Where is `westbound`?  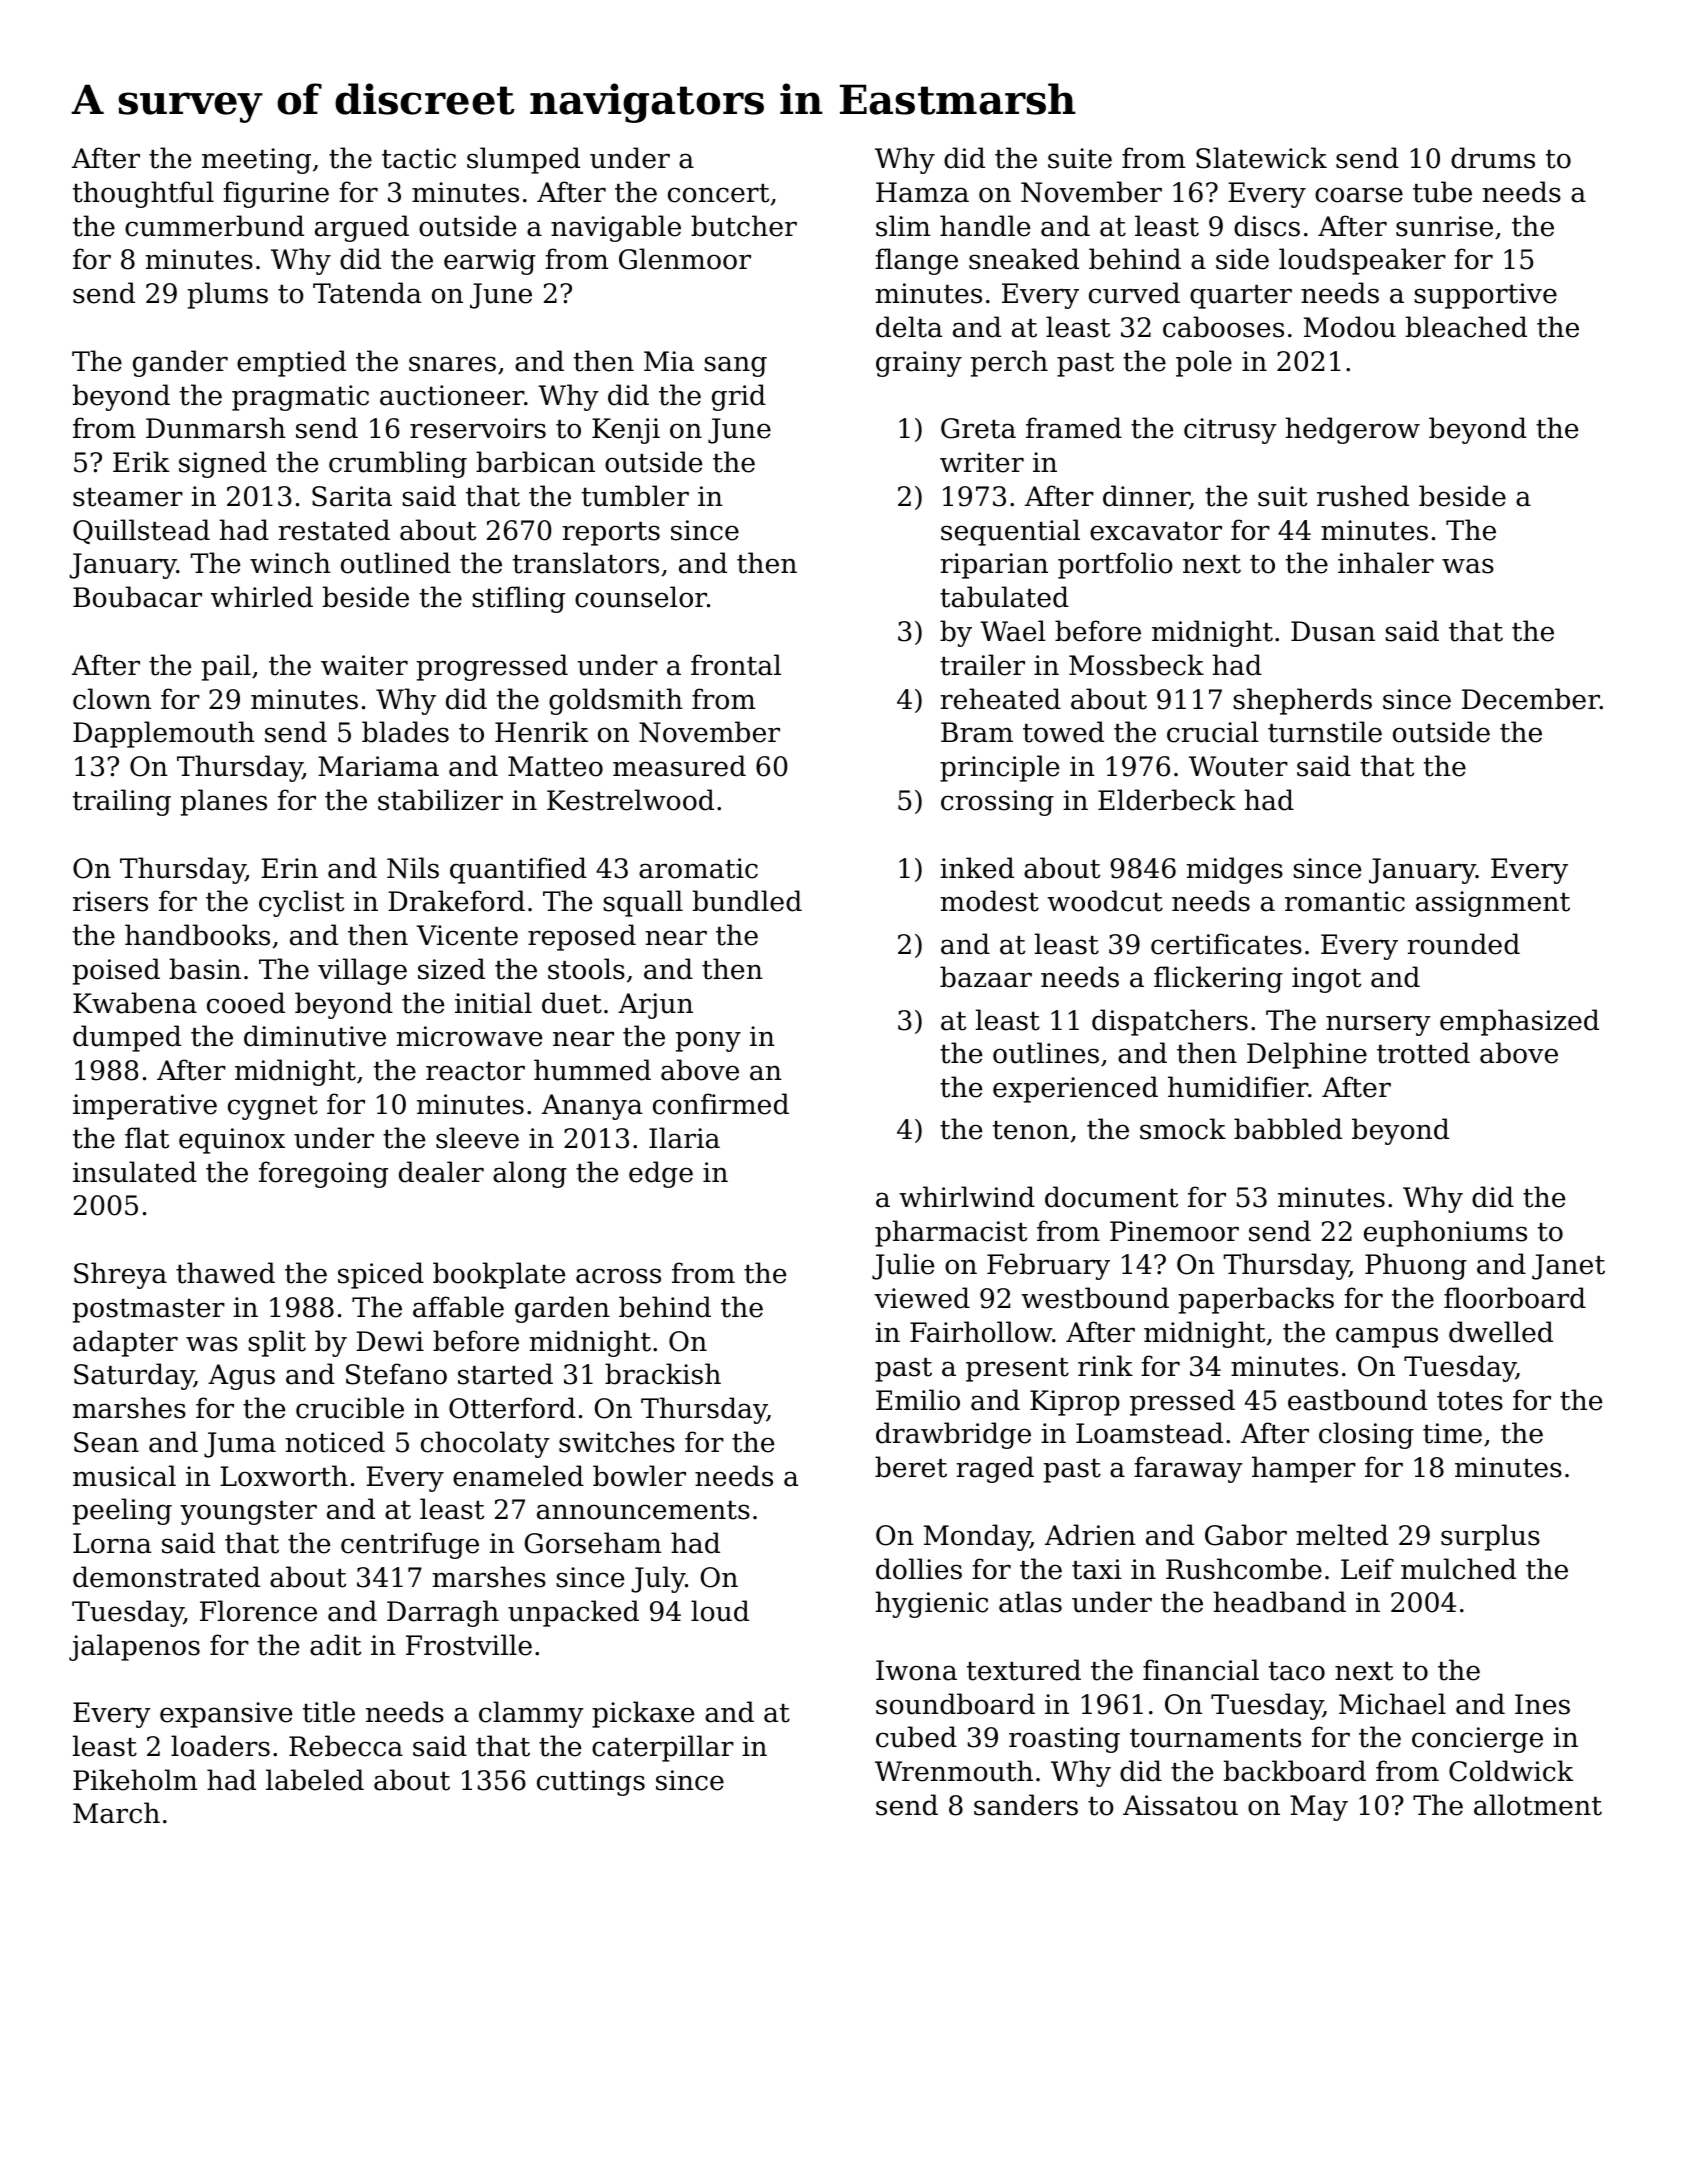
westbound is located at coordinates (1095, 1298).
